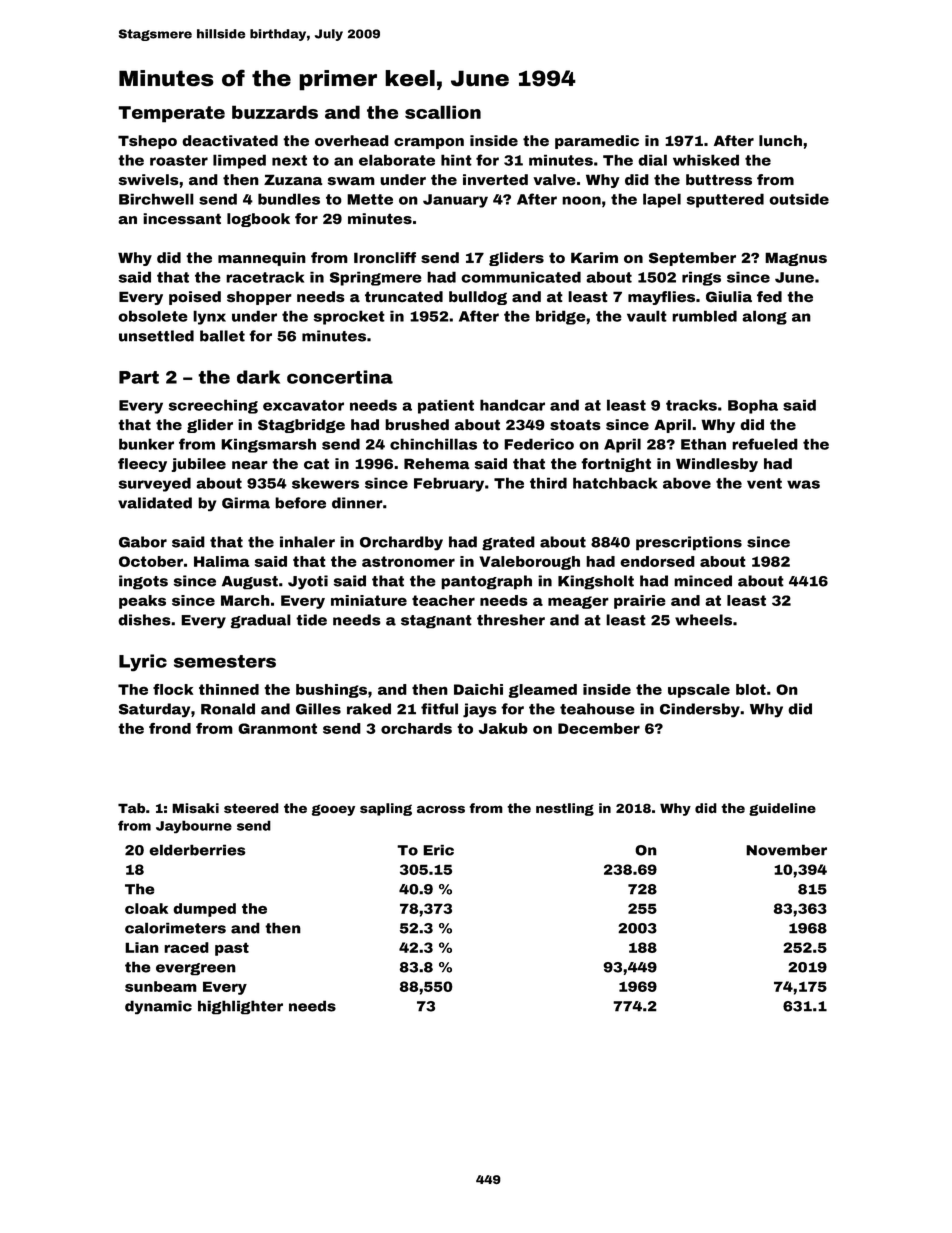 The image size is (952, 1233). Describe the element at coordinates (240, 1007) in the screenshot. I see `highlighter` at that location.
